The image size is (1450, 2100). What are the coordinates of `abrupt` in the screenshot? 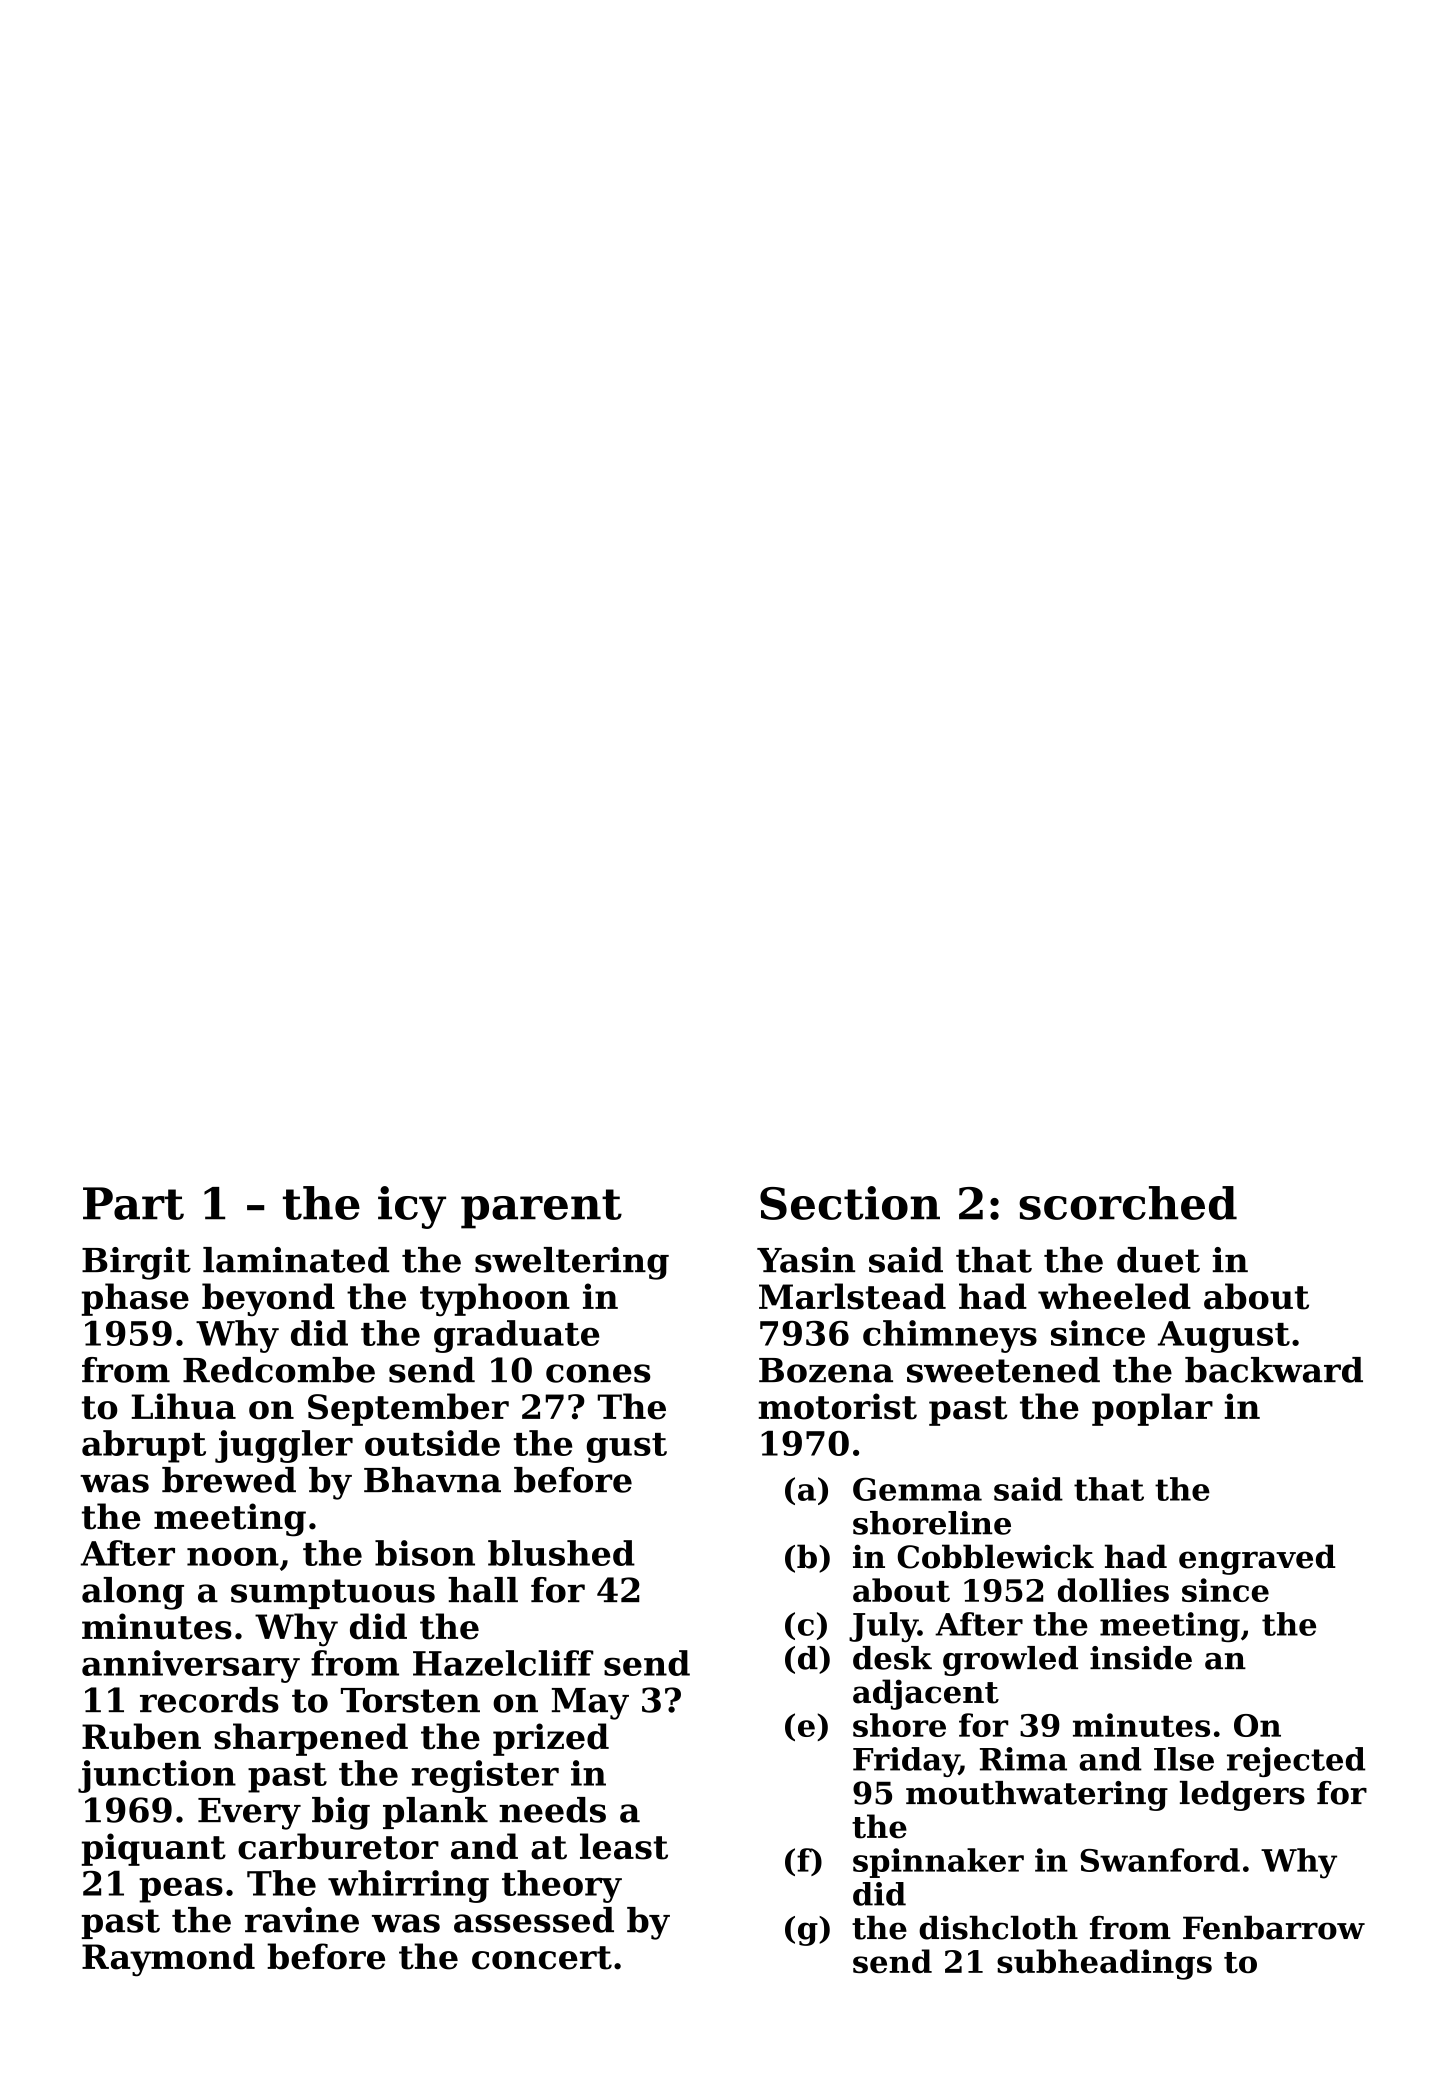 It's located at (144, 1446).
